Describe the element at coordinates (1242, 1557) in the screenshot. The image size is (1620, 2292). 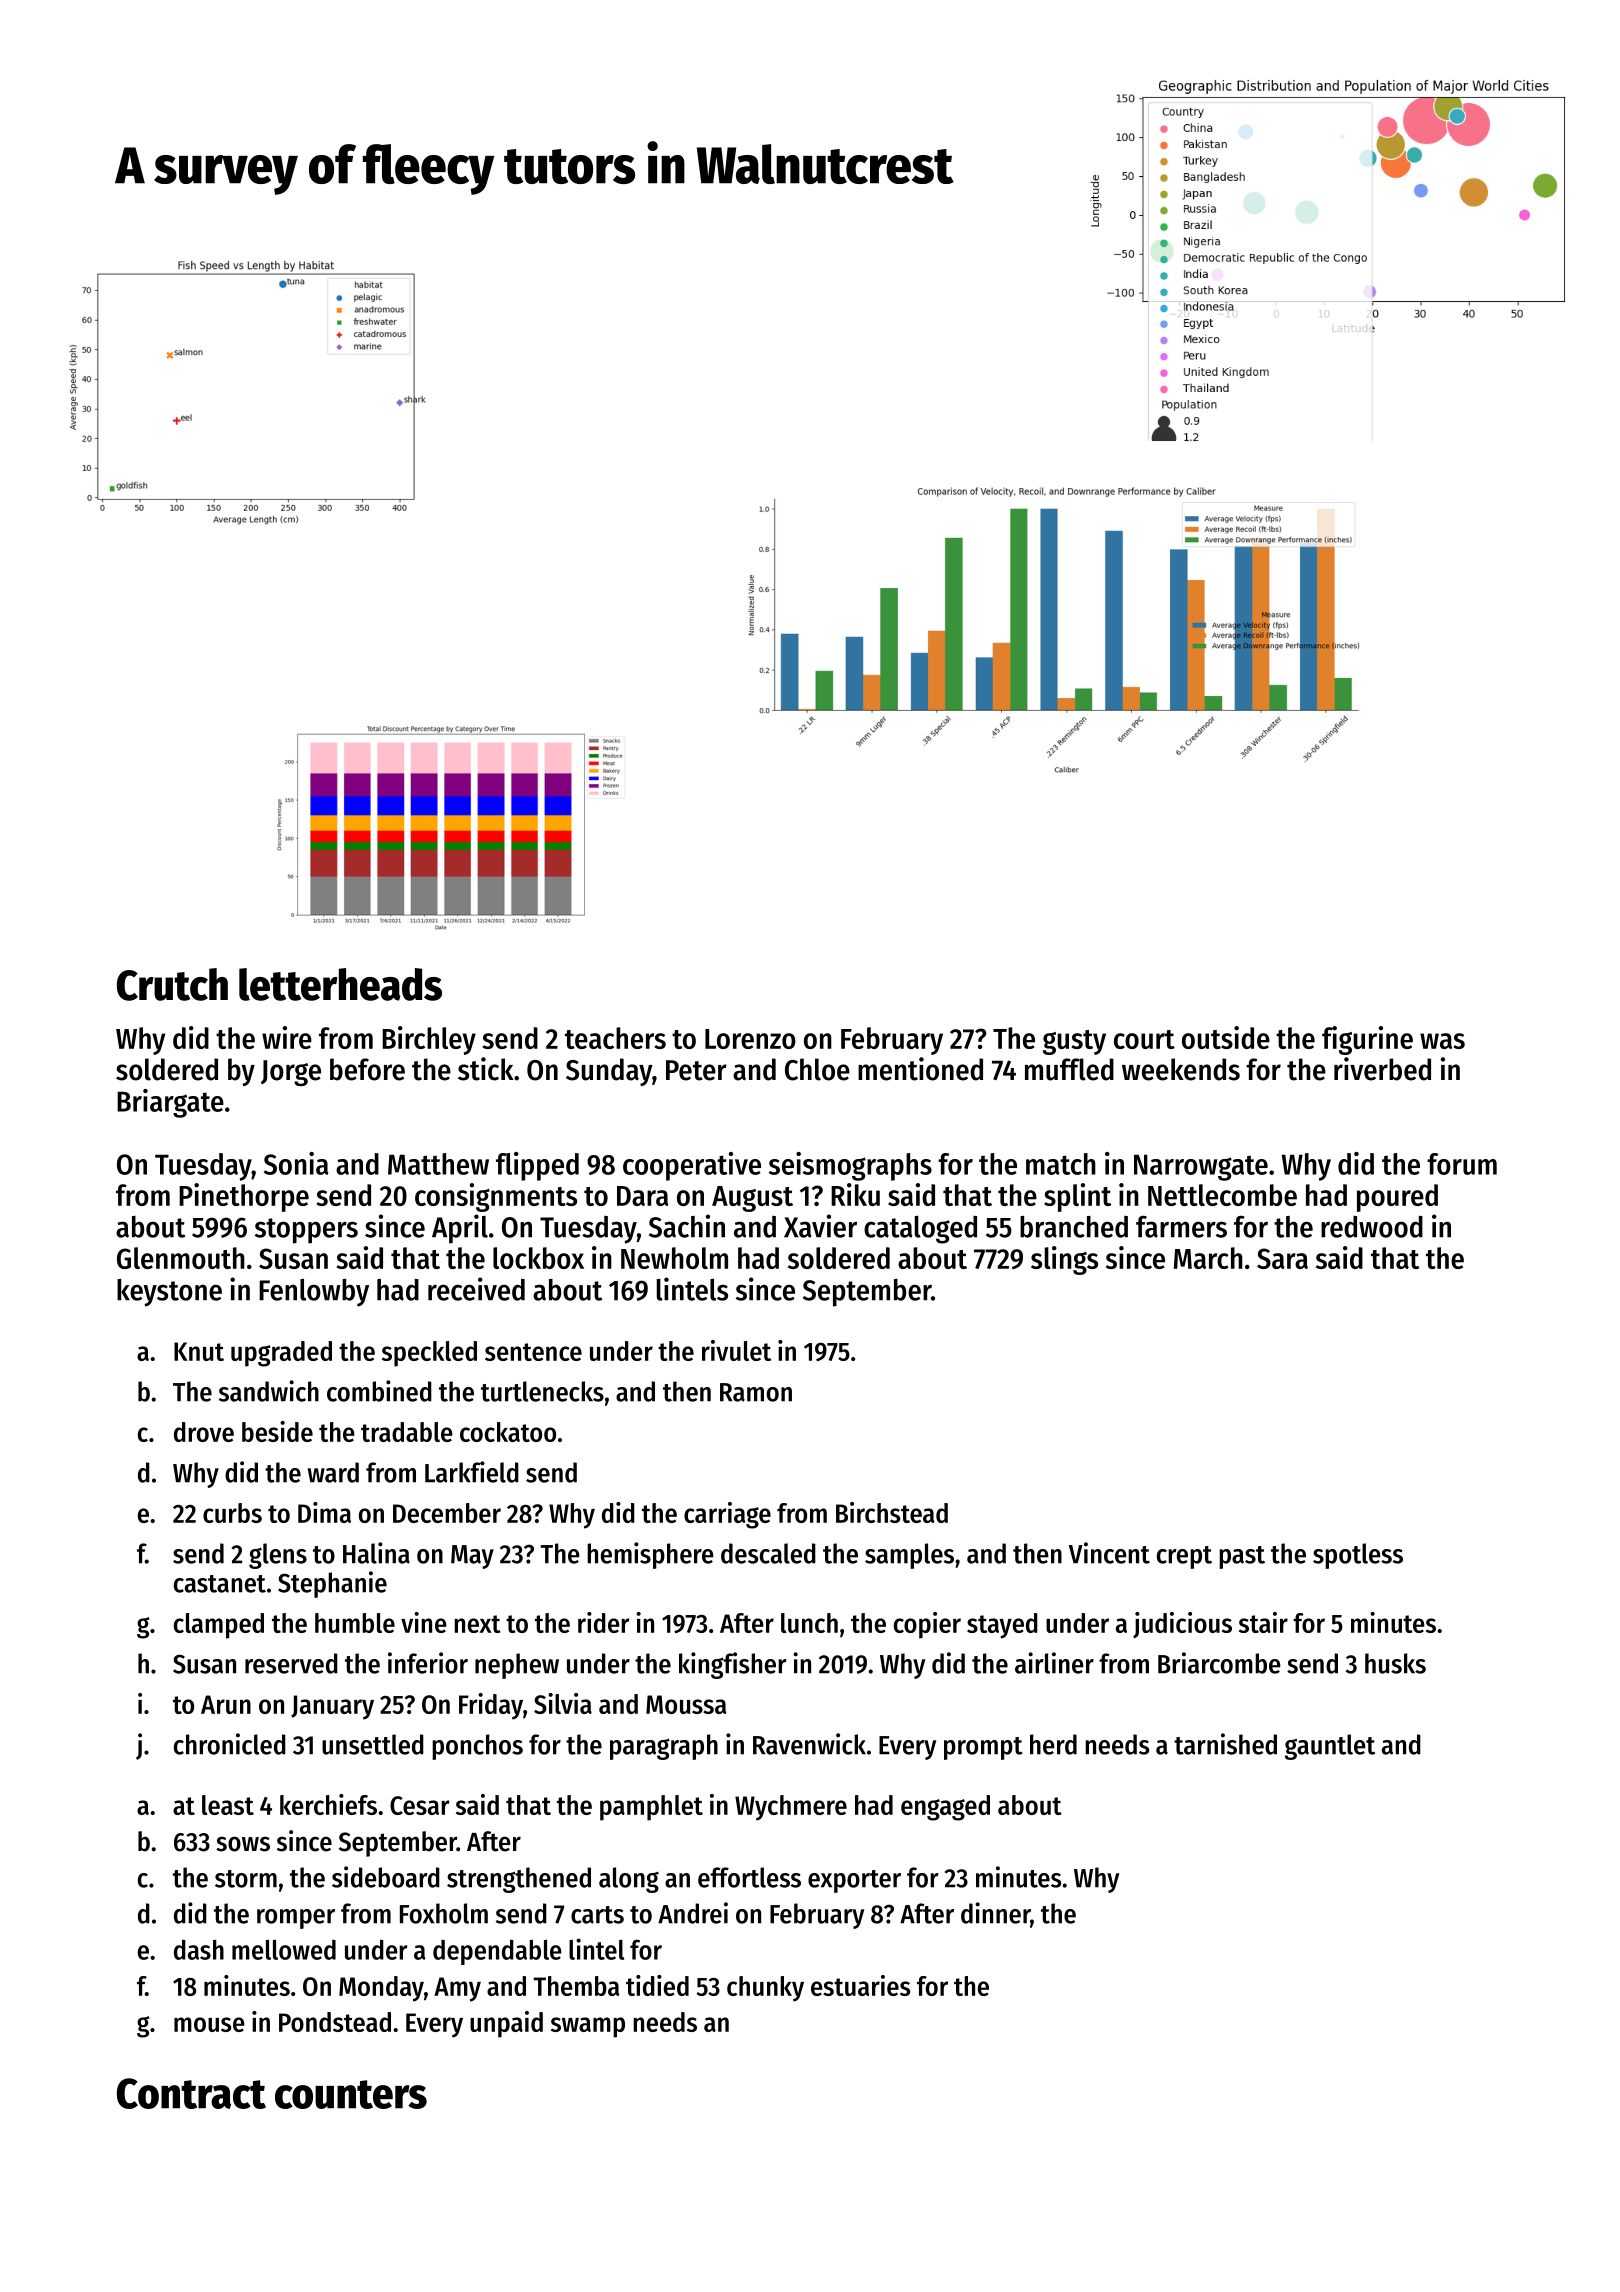
I see `past` at that location.
